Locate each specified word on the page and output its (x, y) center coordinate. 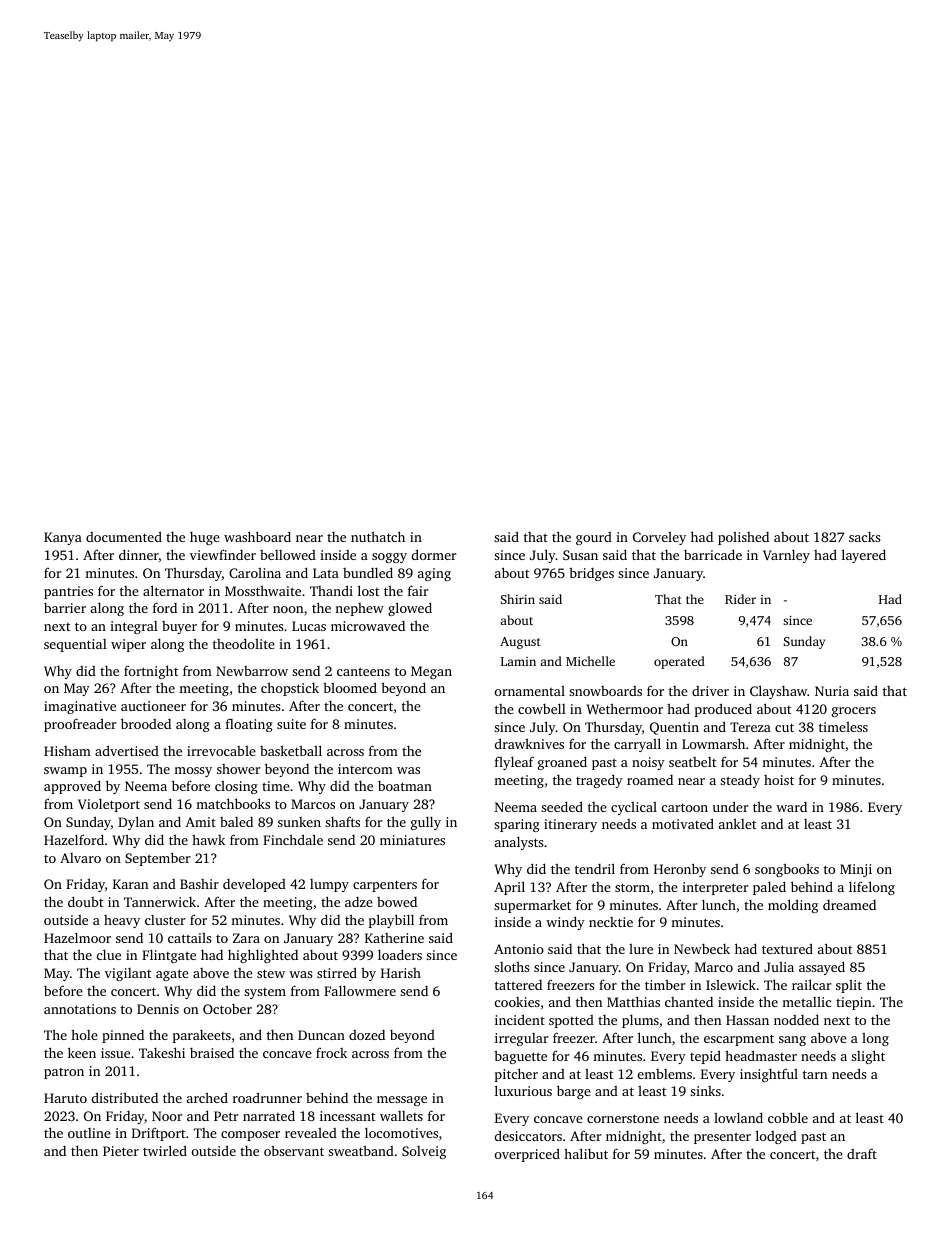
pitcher (516, 1075)
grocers (854, 712)
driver (710, 691)
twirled (165, 1150)
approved (72, 787)
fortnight (151, 672)
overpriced (527, 1155)
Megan (431, 672)
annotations (80, 1009)
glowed (410, 609)
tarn (815, 1074)
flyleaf (514, 763)
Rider (740, 599)
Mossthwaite (263, 590)
